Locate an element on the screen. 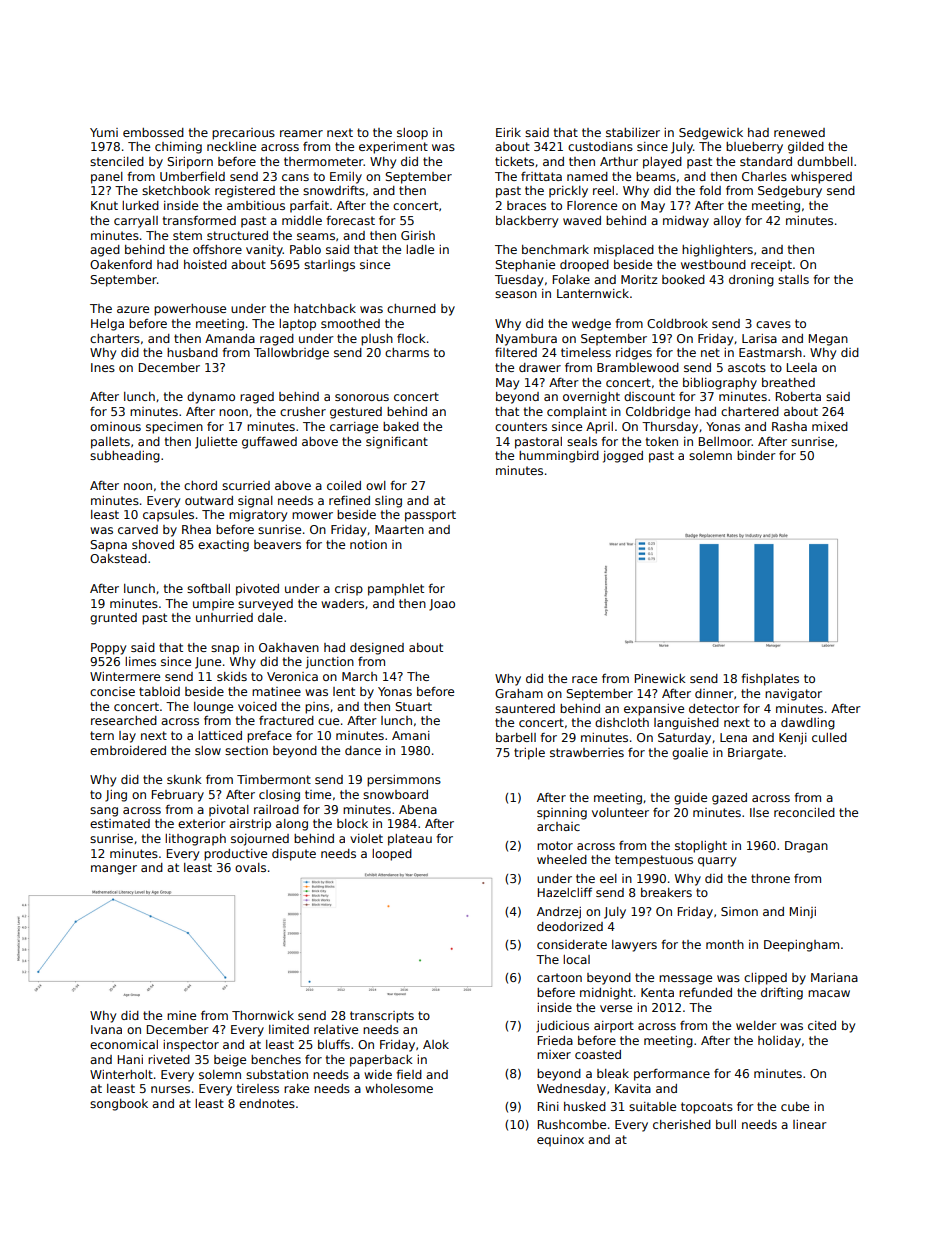  Rini is located at coordinates (548, 1106).
